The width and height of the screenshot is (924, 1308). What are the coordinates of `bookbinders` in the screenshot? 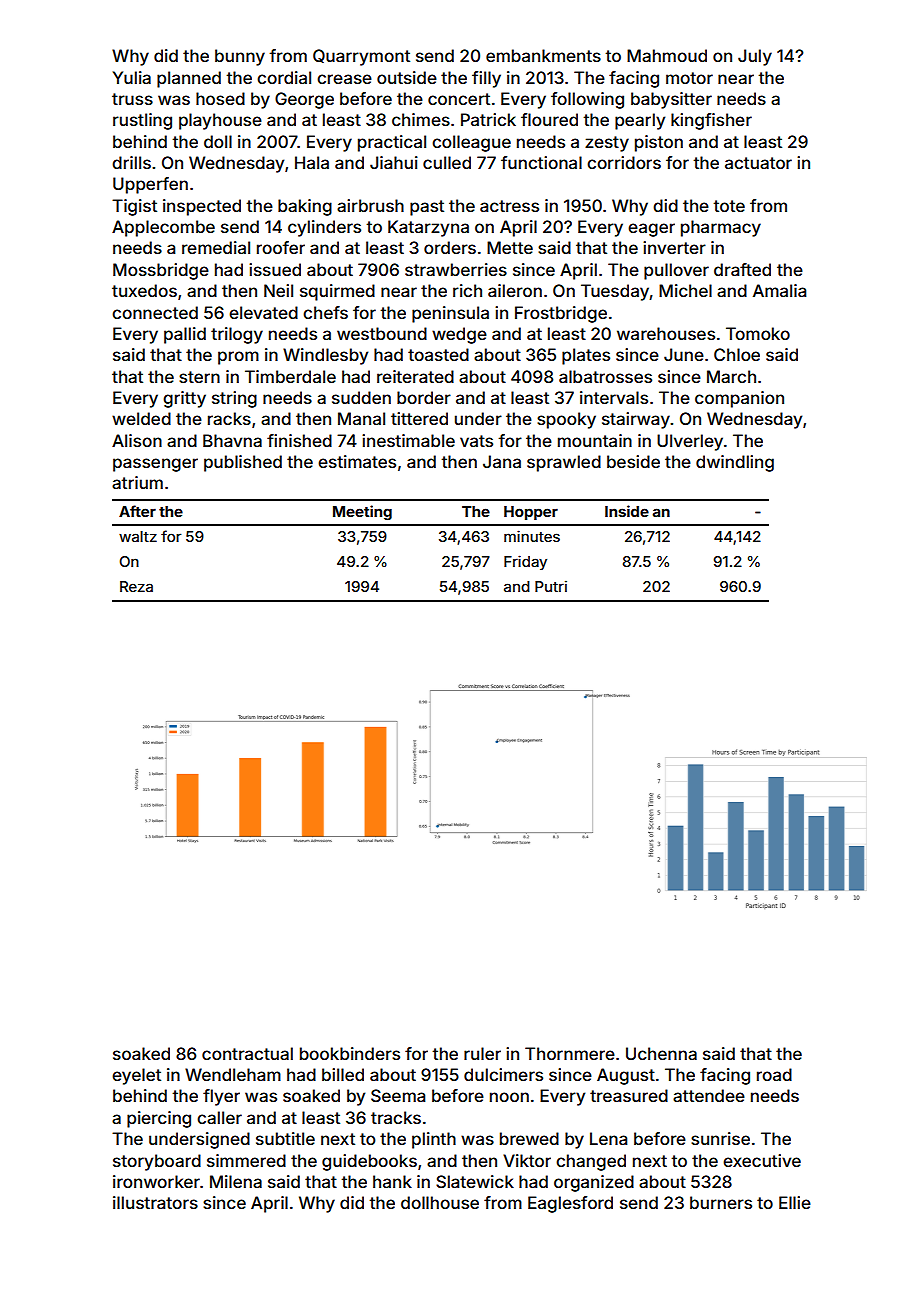 It's located at (350, 1053).
